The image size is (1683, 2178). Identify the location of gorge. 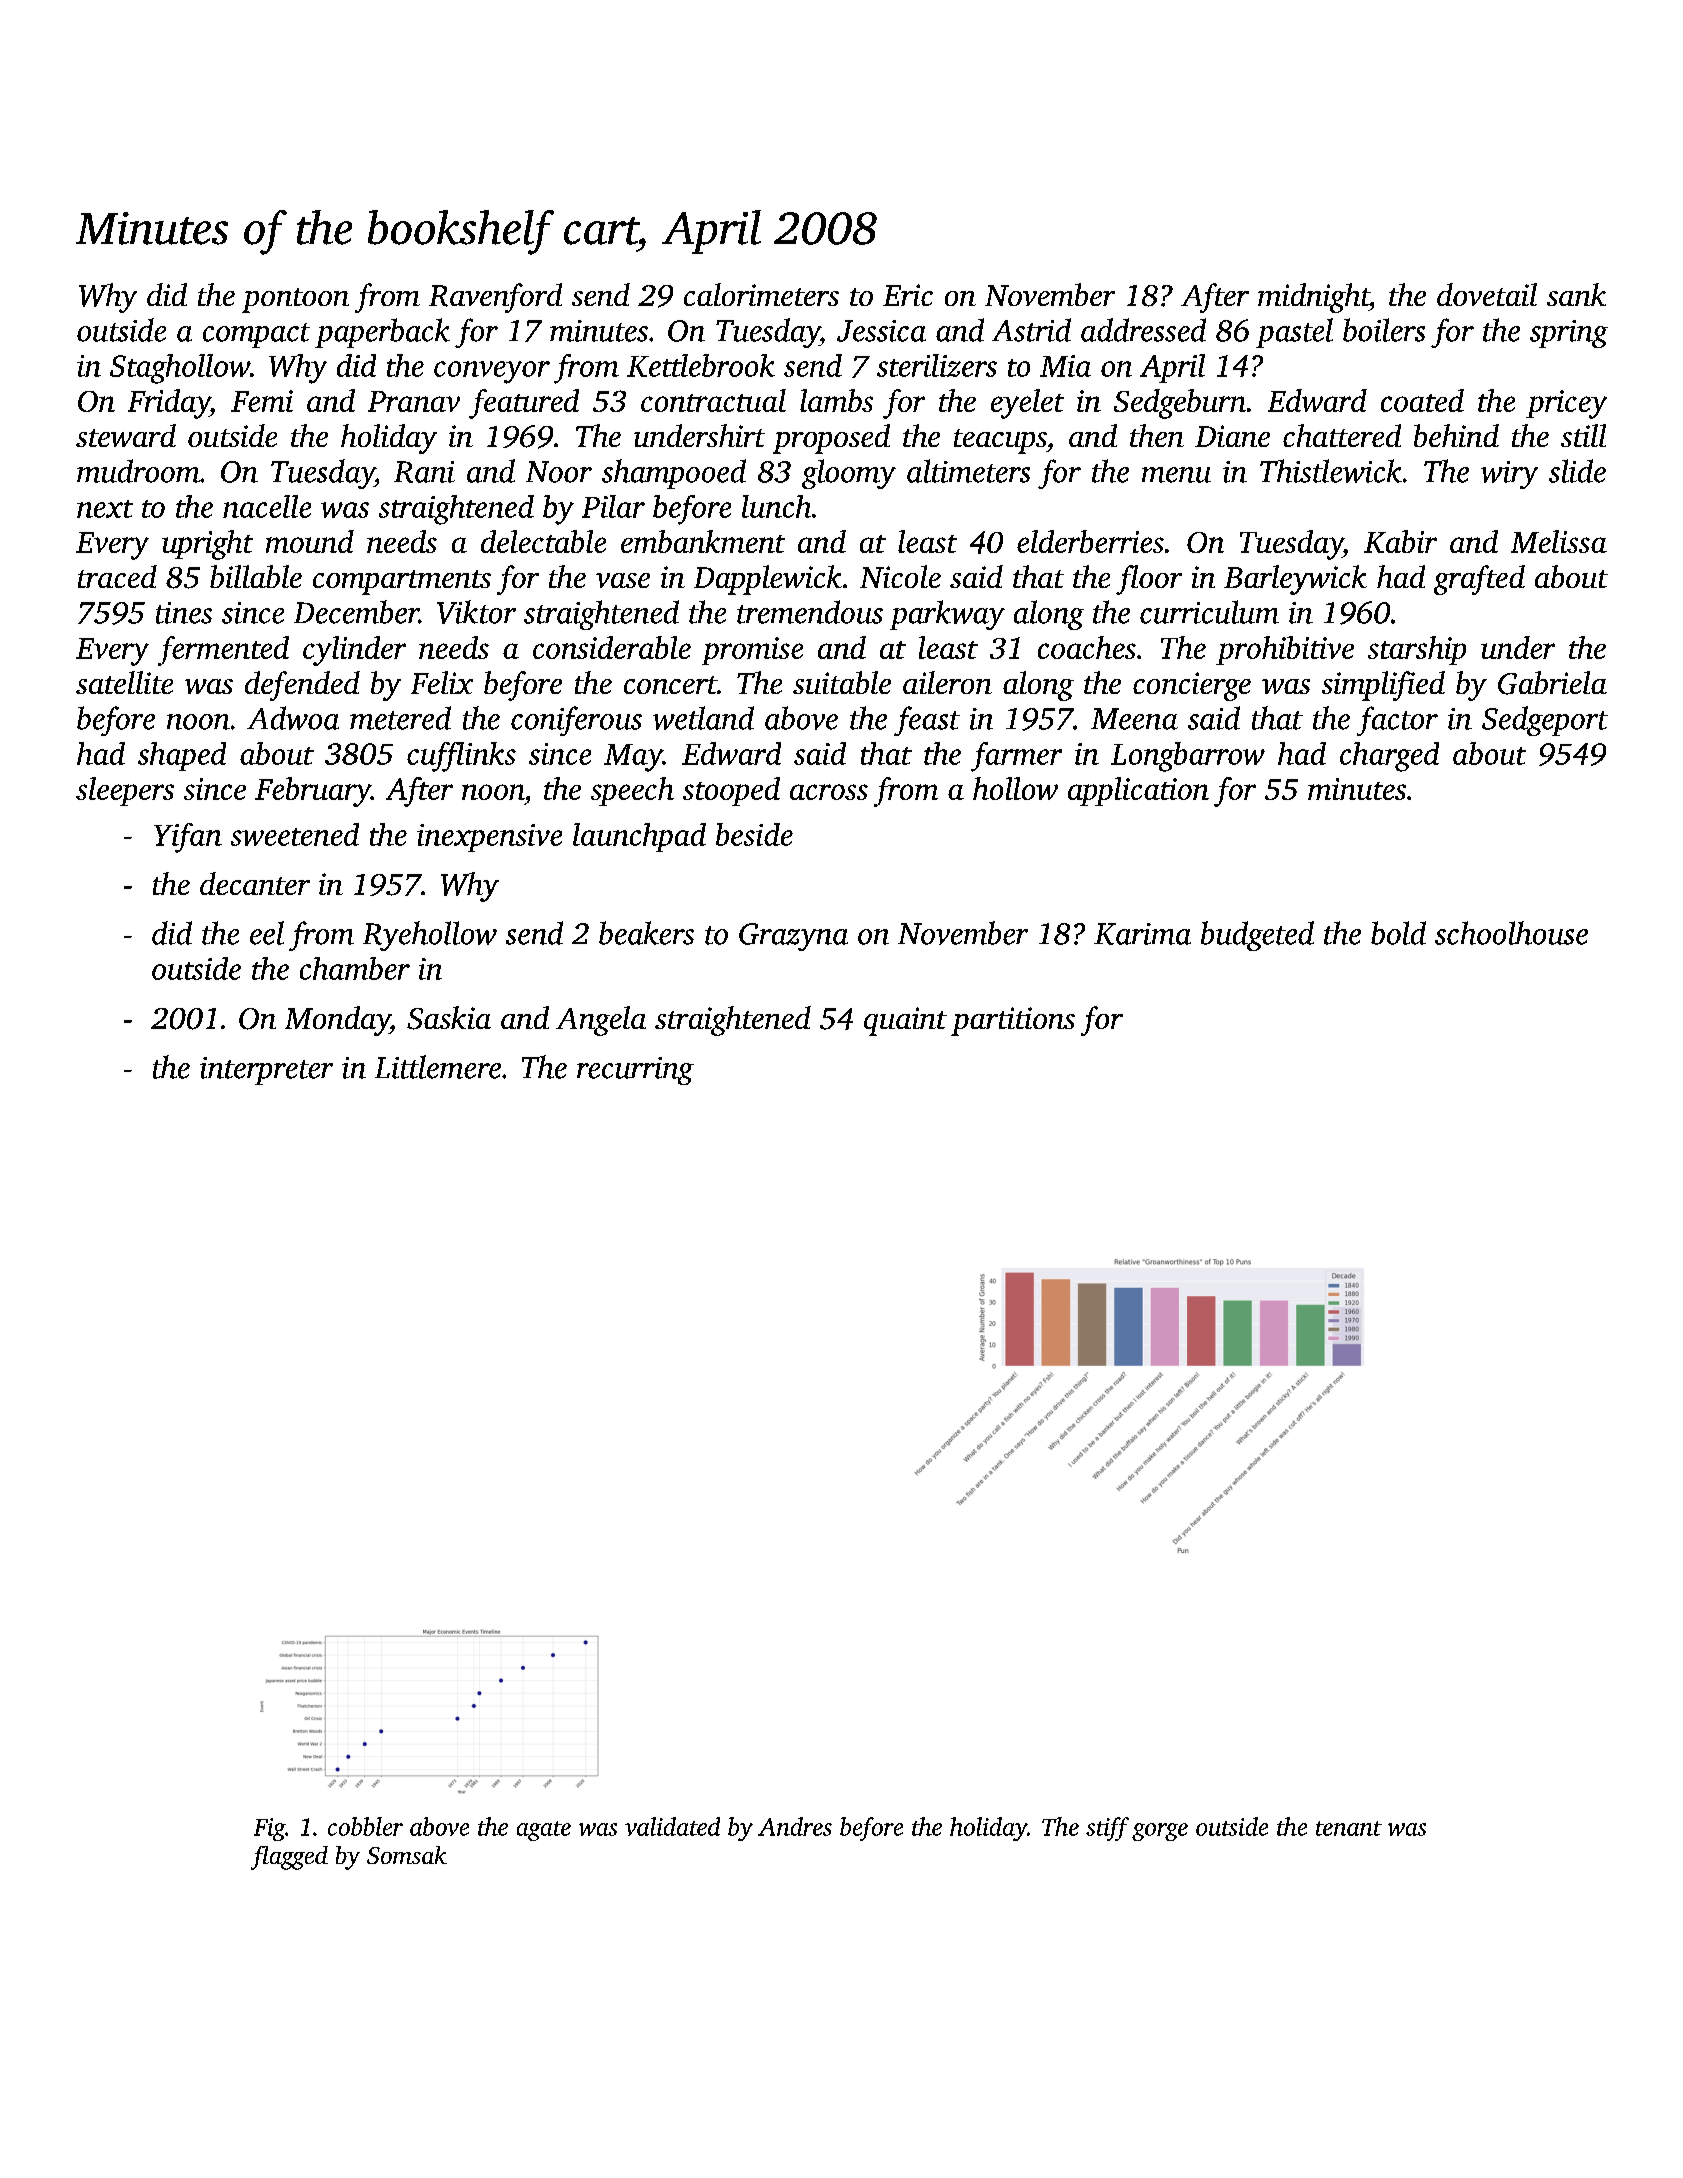
(1160, 1832).
